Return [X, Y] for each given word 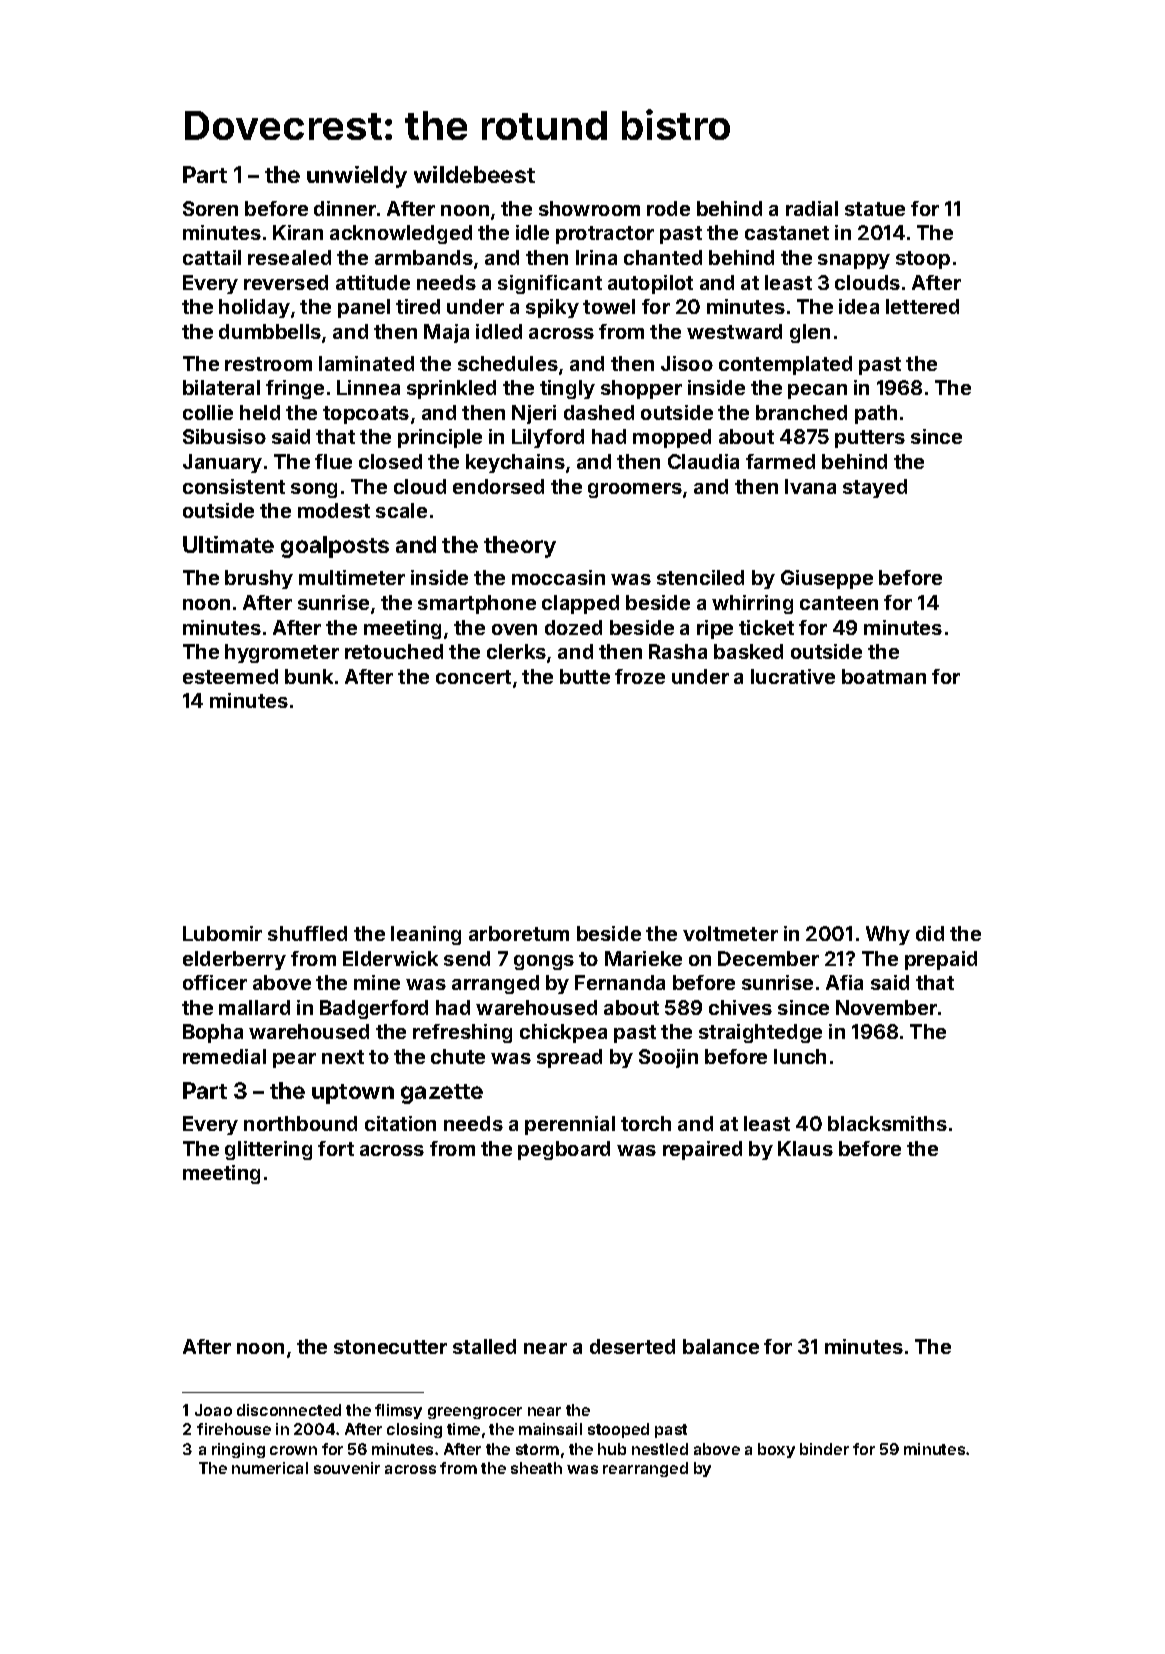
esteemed [230, 676]
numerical [270, 1468]
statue [875, 209]
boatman [884, 676]
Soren [210, 208]
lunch [800, 1056]
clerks [516, 651]
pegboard [564, 1150]
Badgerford [374, 1009]
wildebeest [474, 174]
